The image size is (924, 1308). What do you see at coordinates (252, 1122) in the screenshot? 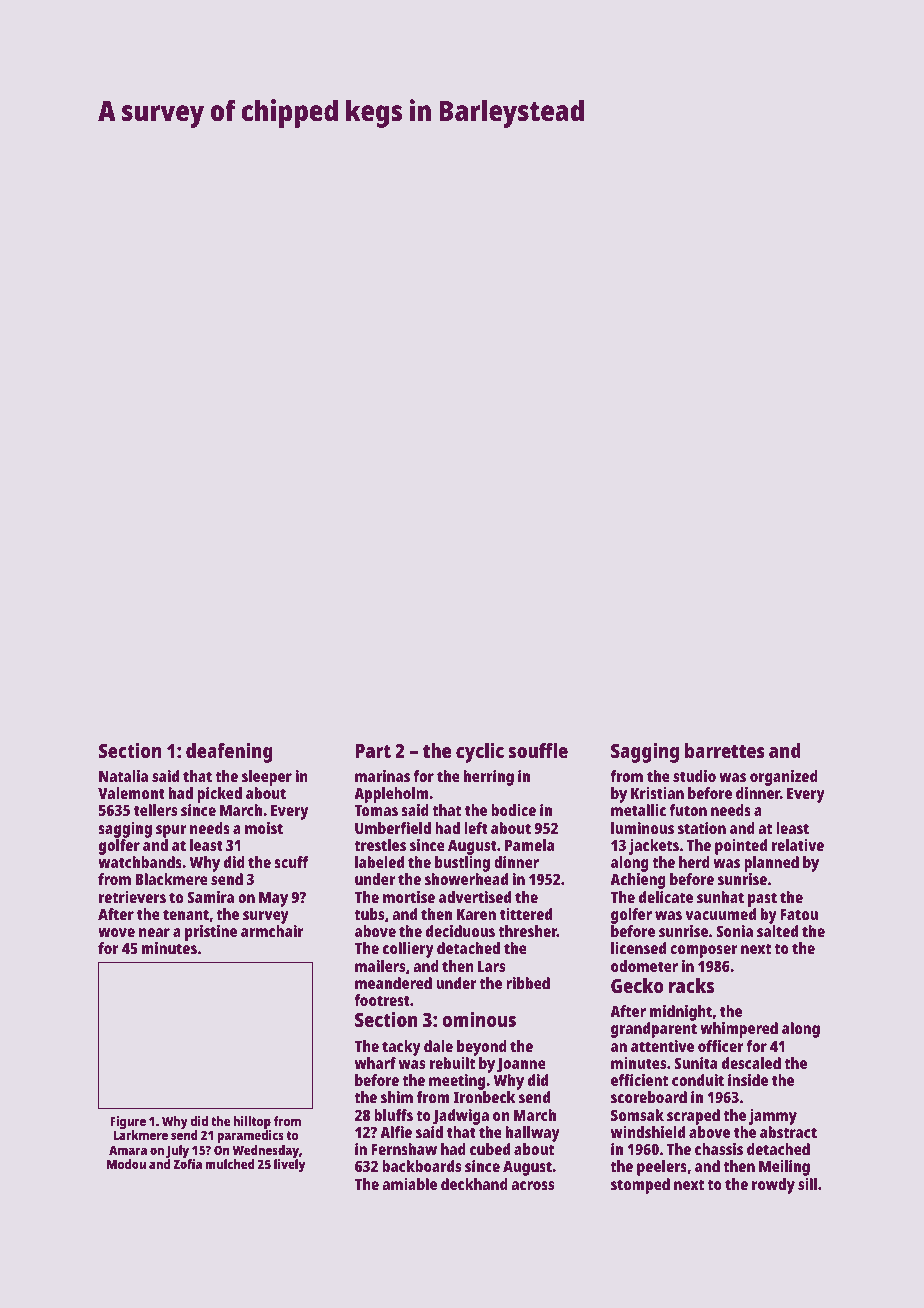
I see `hilltop` at bounding box center [252, 1122].
